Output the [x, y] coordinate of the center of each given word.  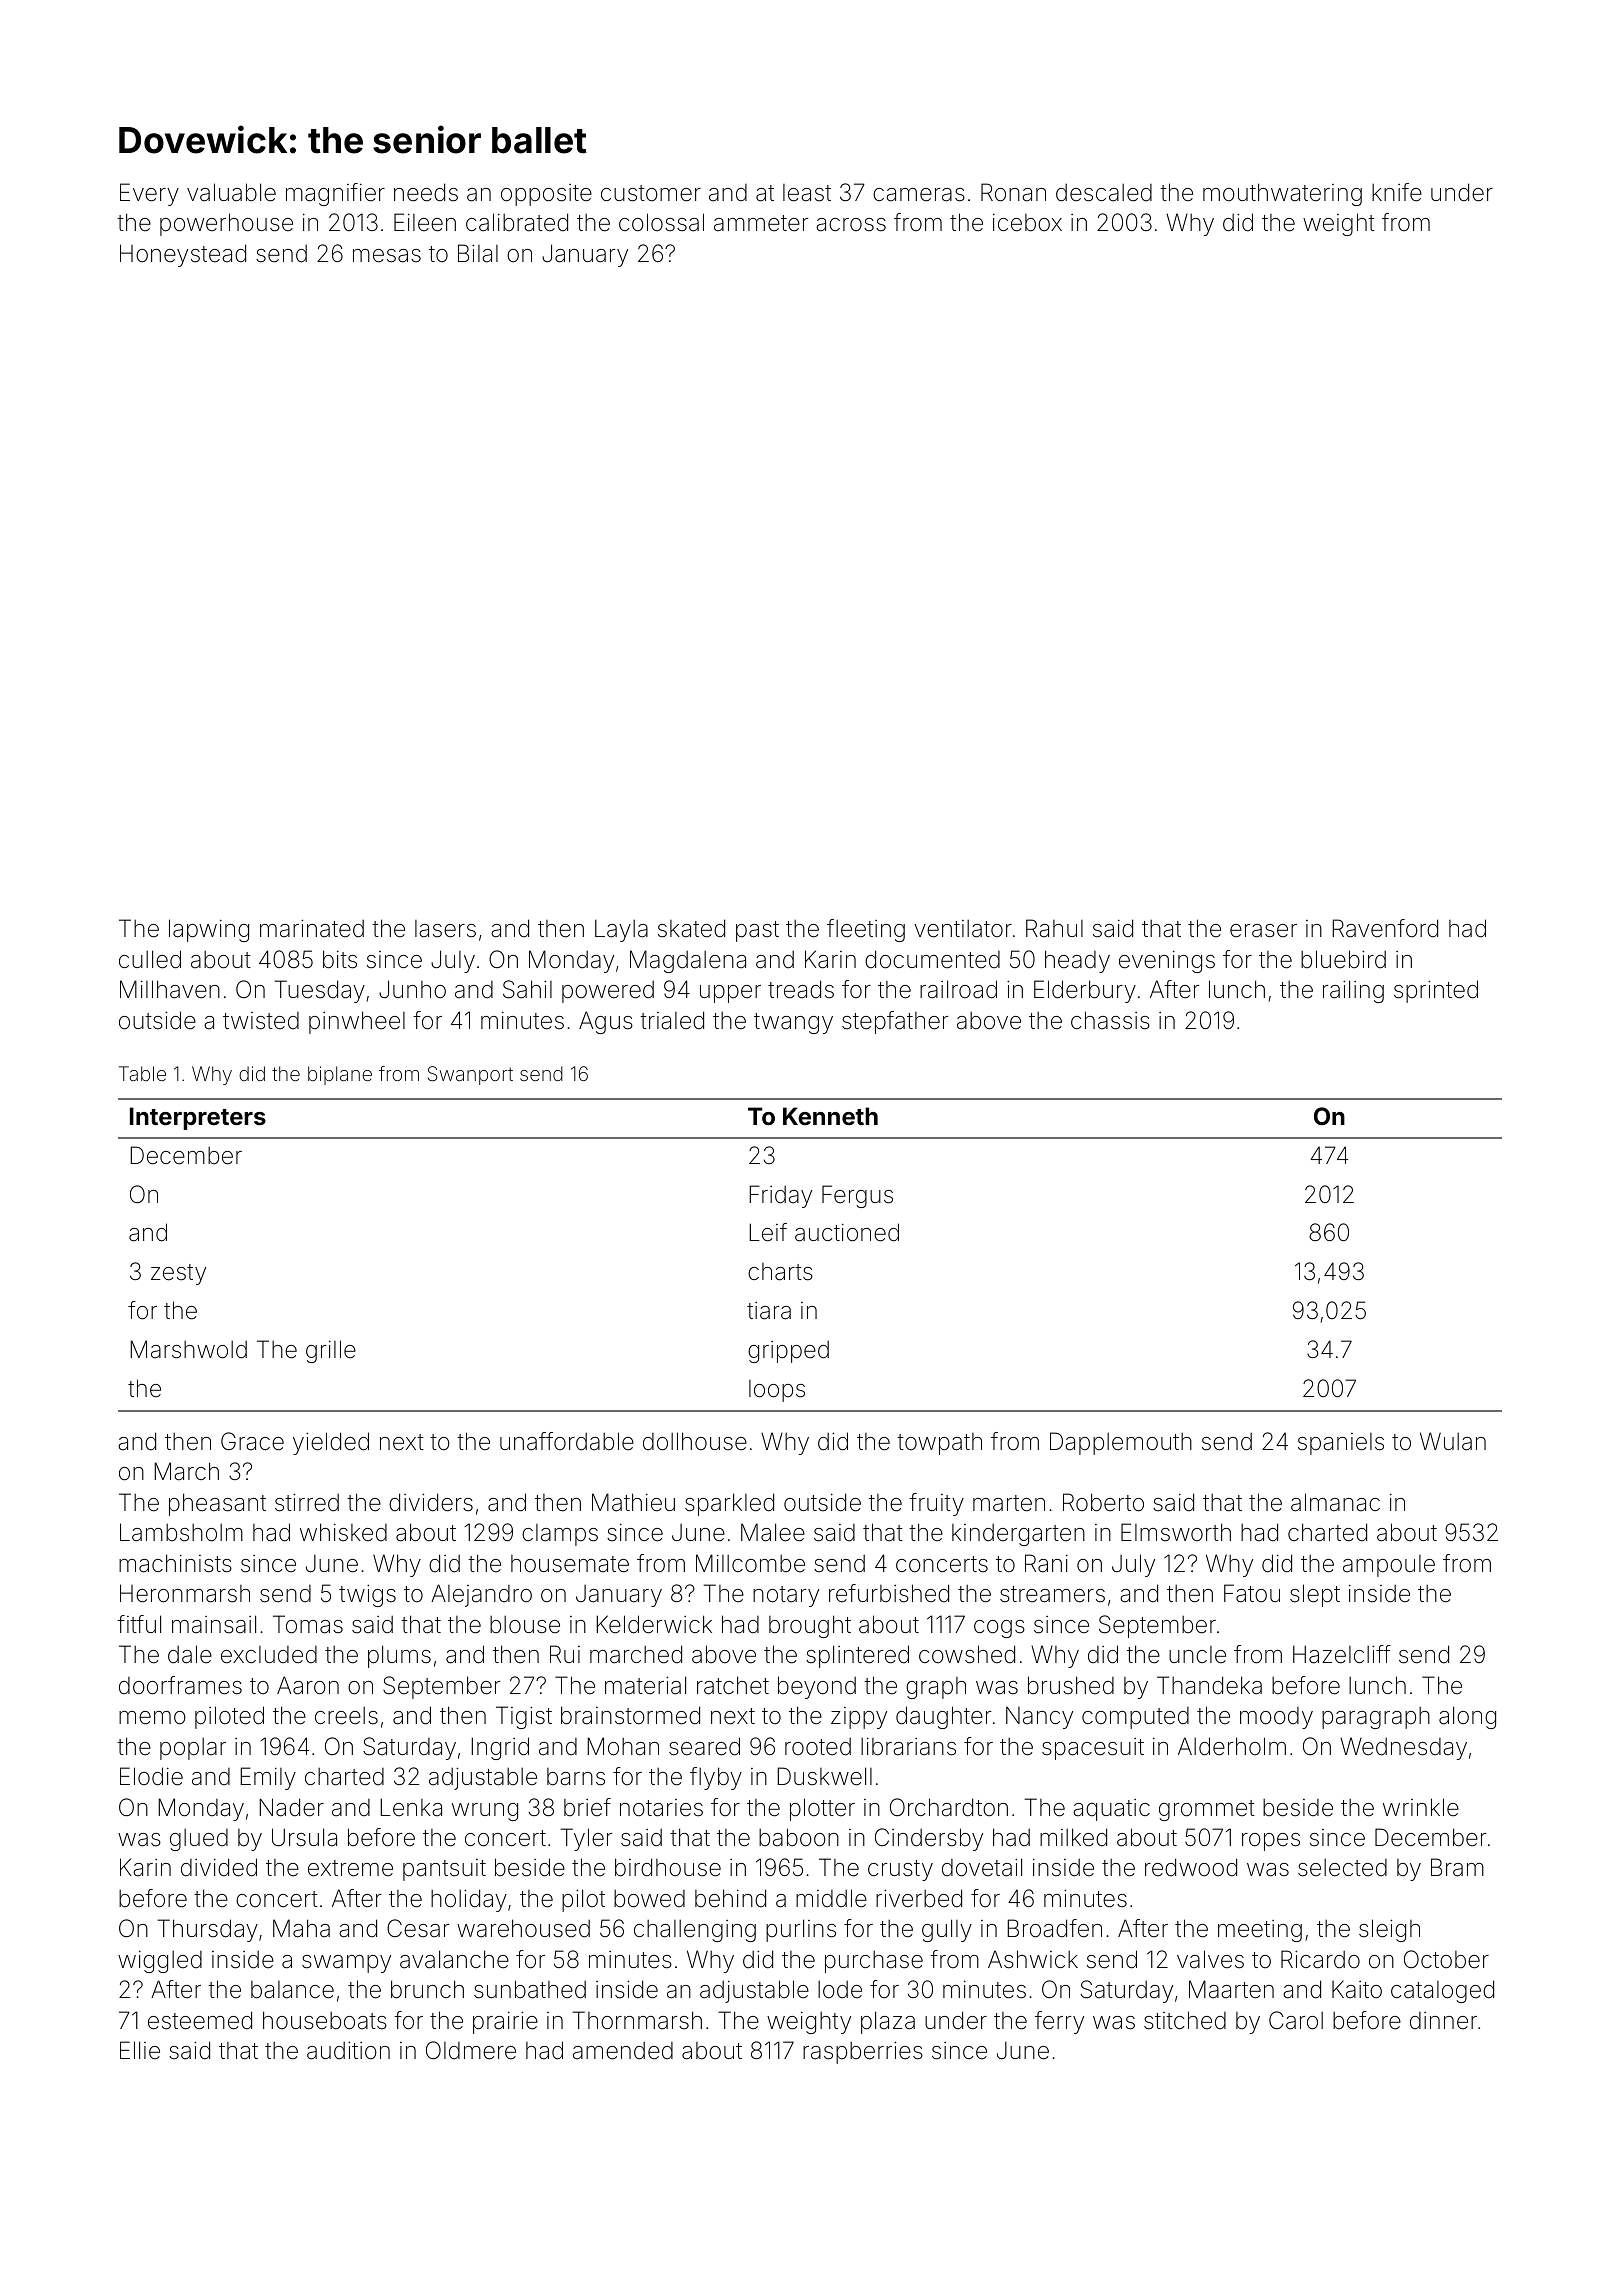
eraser [1263, 931]
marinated [312, 928]
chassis [1110, 1020]
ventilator [963, 929]
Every [149, 194]
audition [348, 2050]
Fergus [857, 1196]
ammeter [761, 223]
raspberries [863, 2052]
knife [1397, 192]
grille [331, 1351]
